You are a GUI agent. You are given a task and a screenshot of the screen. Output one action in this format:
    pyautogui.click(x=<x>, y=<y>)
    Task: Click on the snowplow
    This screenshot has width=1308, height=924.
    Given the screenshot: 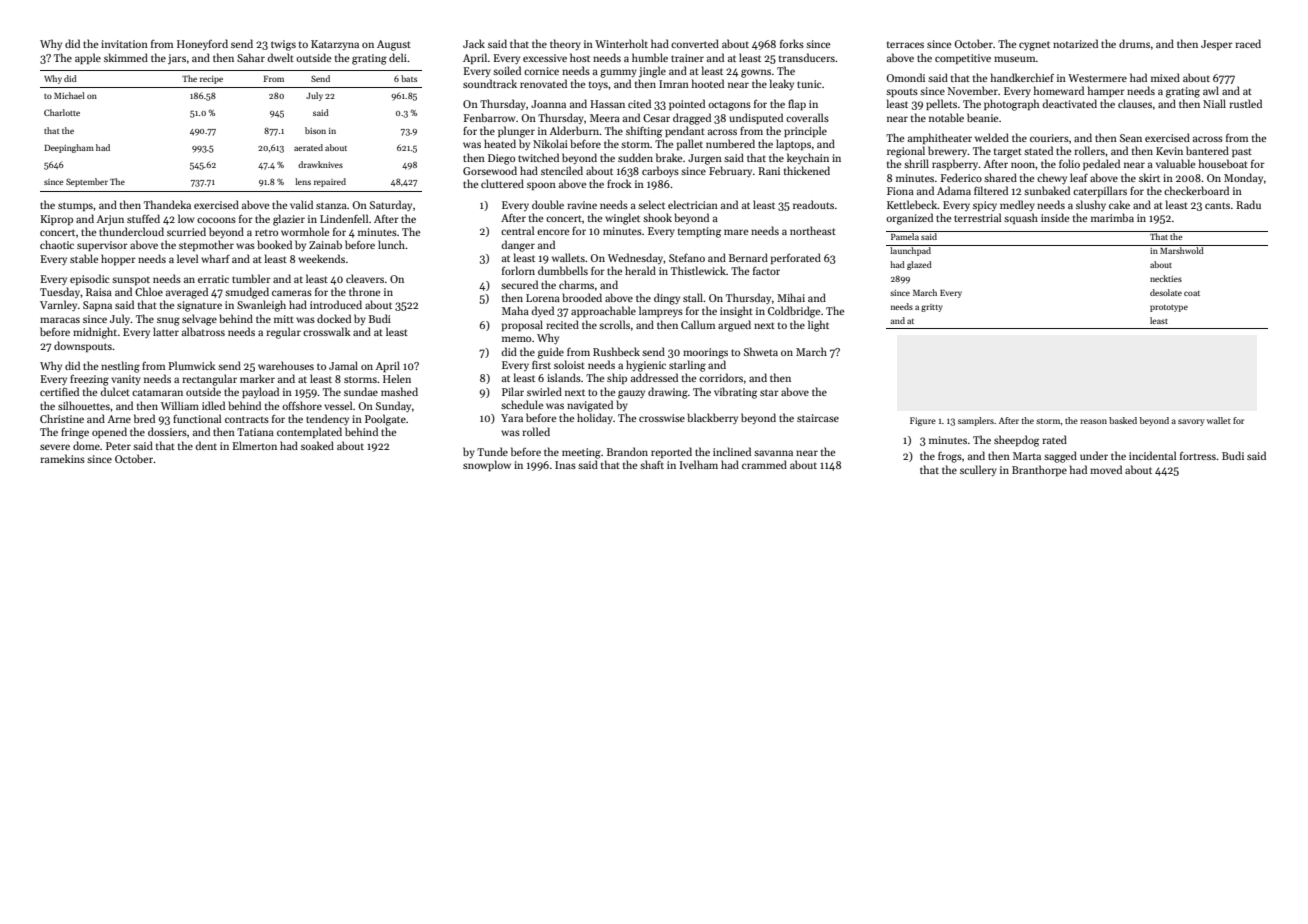 What is the action you would take?
    pyautogui.click(x=487, y=465)
